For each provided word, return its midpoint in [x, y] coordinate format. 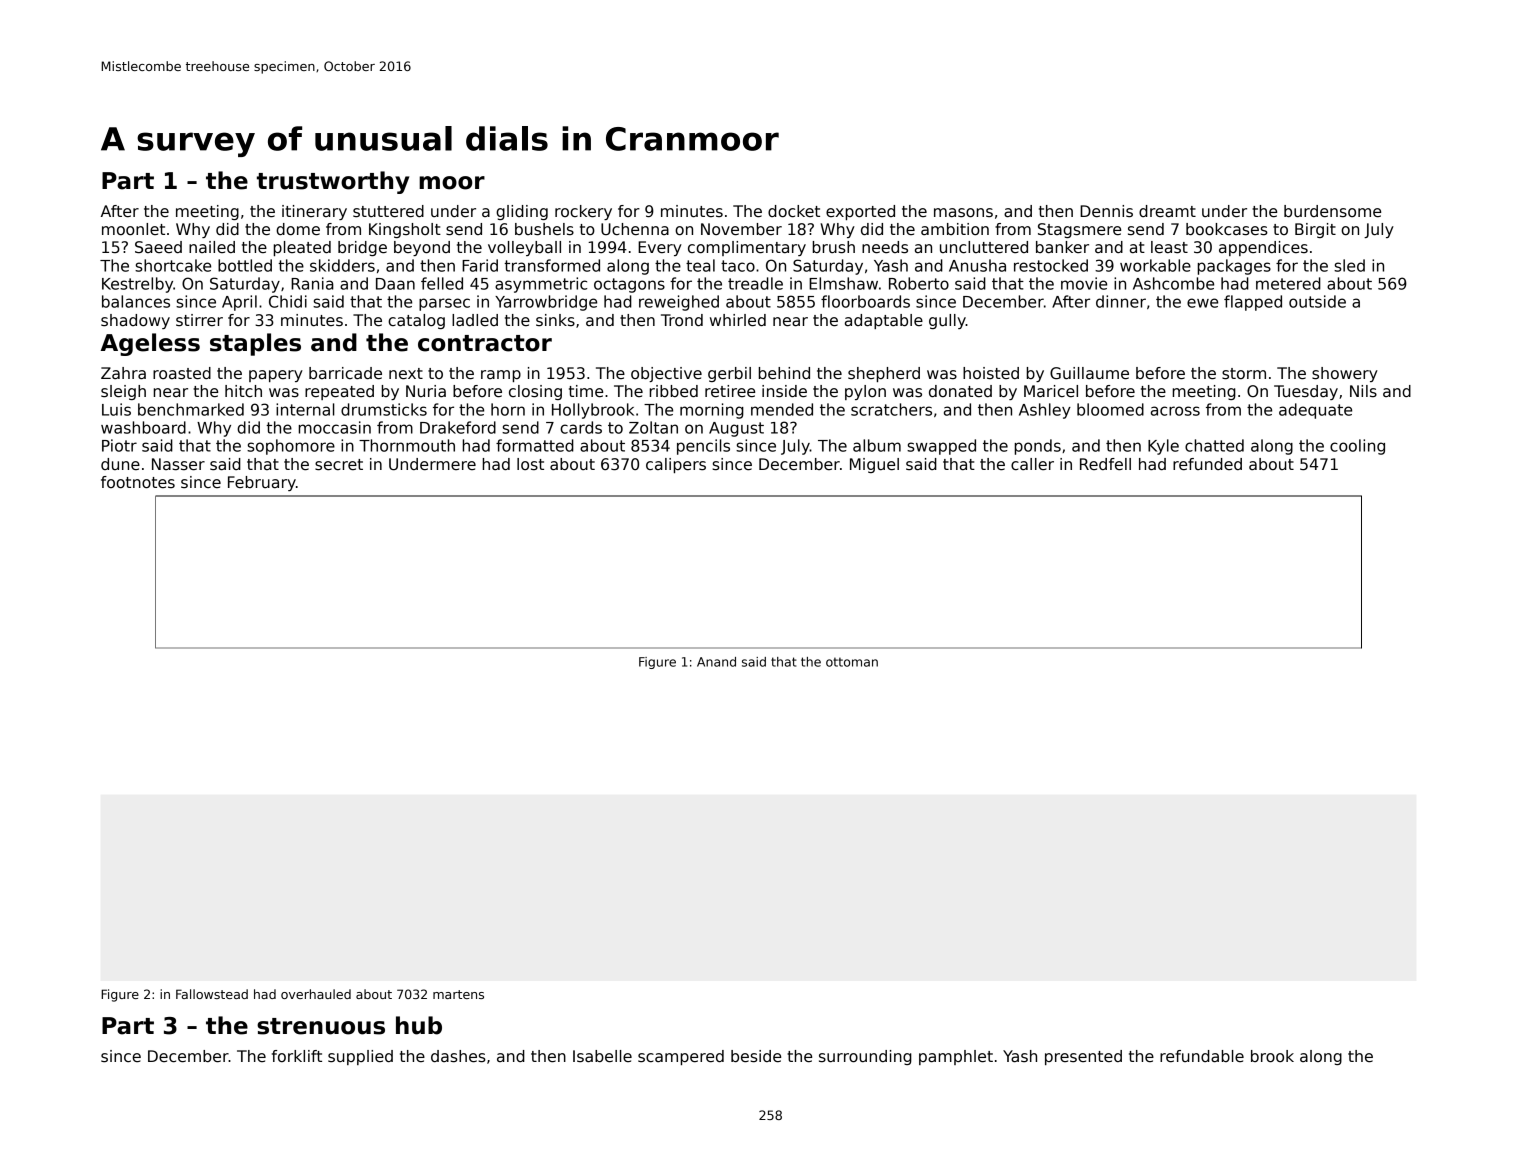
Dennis [1106, 211]
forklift [297, 1056]
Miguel [874, 465]
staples [255, 344]
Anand [716, 662]
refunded [1207, 464]
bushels [544, 229]
